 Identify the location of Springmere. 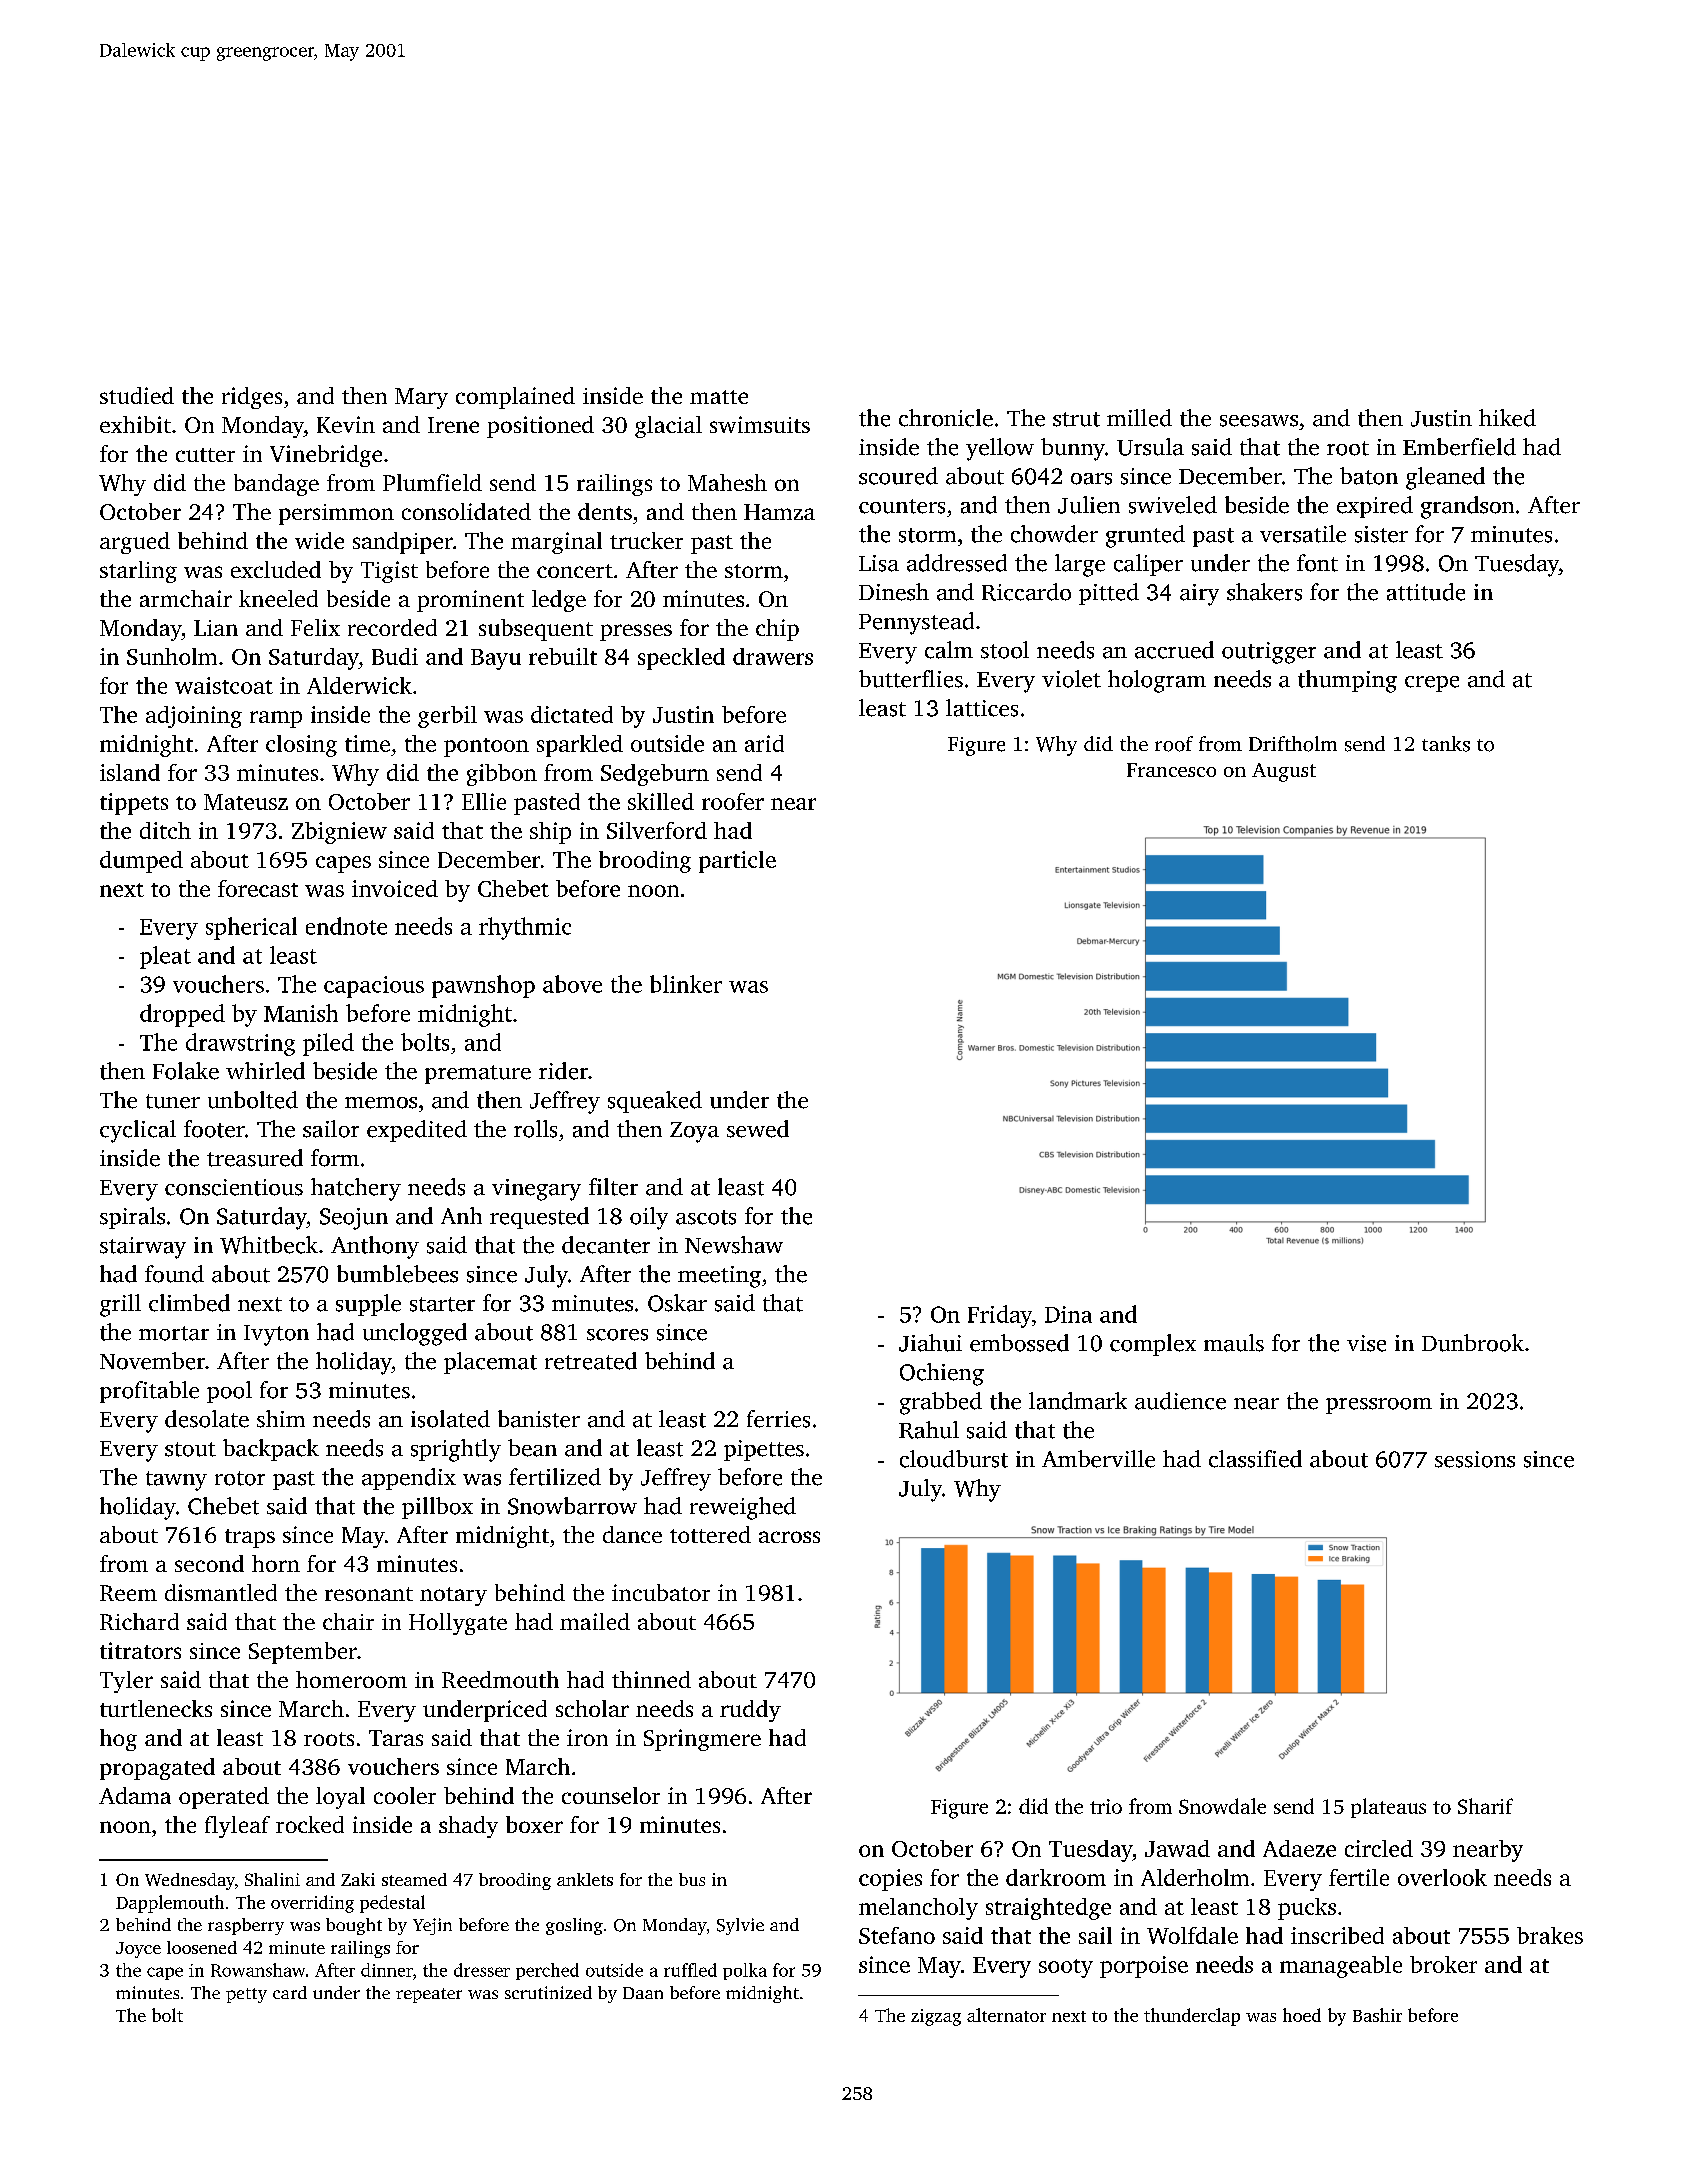
(702, 1740).
